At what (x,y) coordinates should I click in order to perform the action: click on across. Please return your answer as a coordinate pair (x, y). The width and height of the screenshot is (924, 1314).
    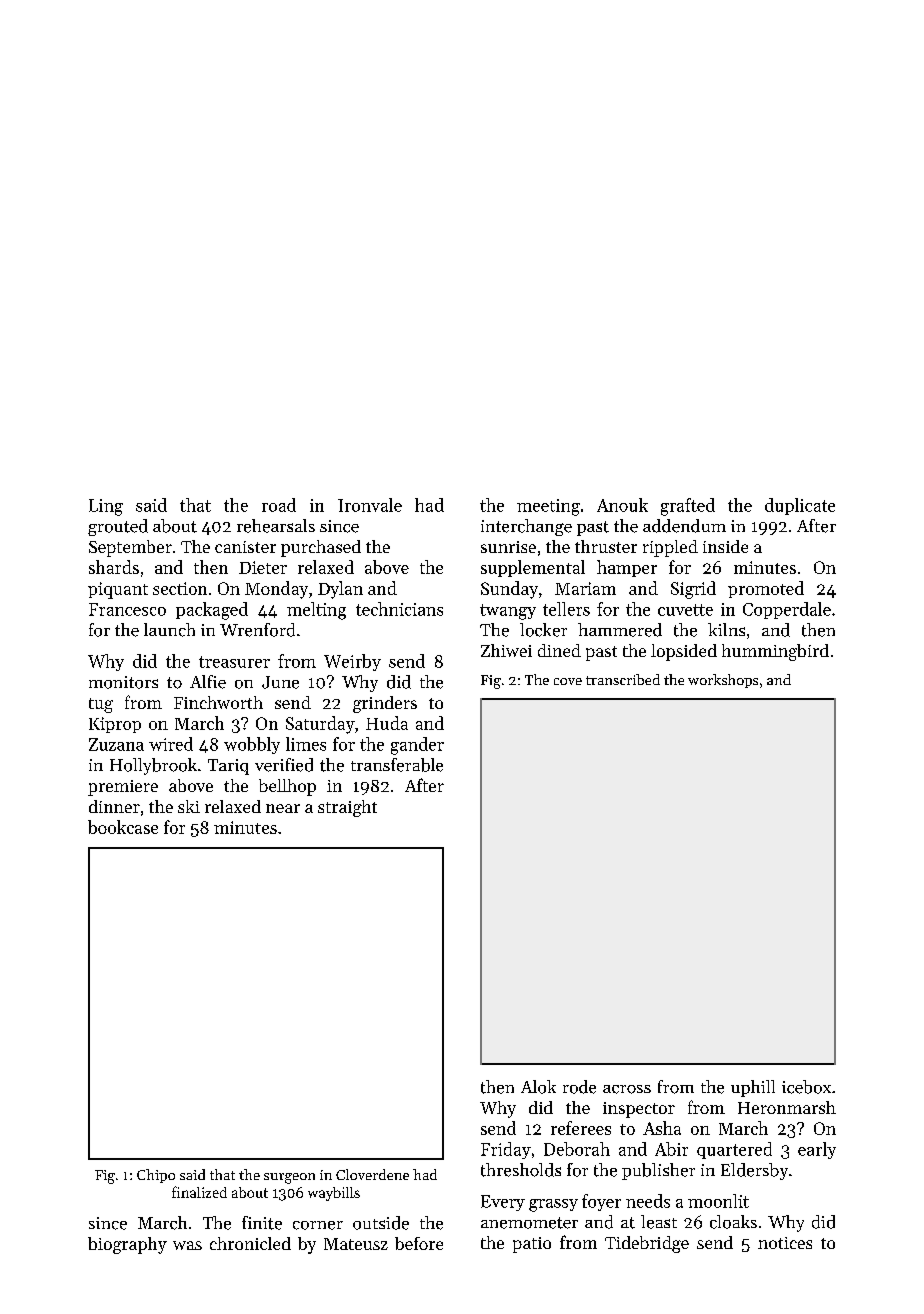
    Looking at the image, I should click on (627, 1089).
